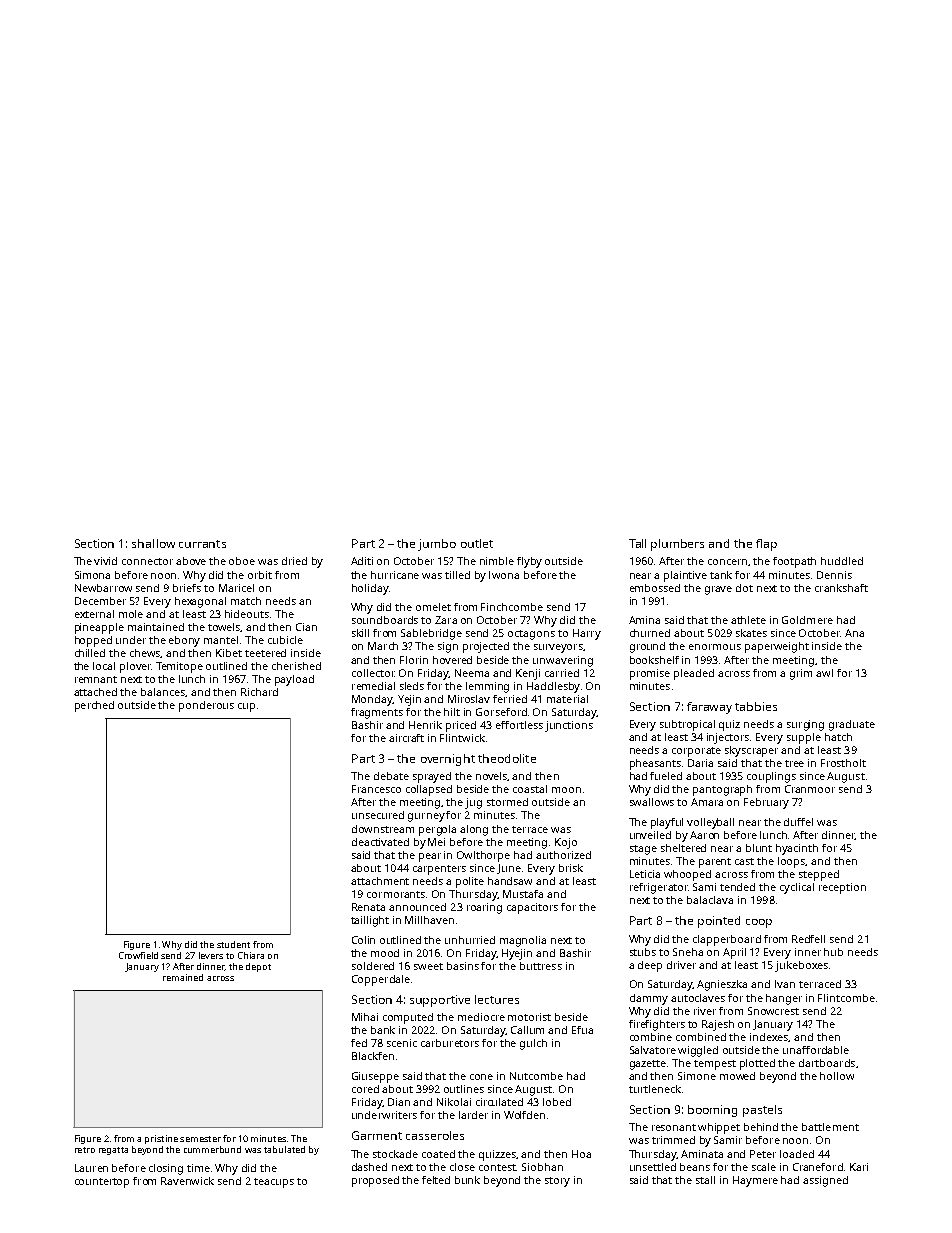 The height and width of the image is (1233, 952). I want to click on Richard, so click(259, 692).
